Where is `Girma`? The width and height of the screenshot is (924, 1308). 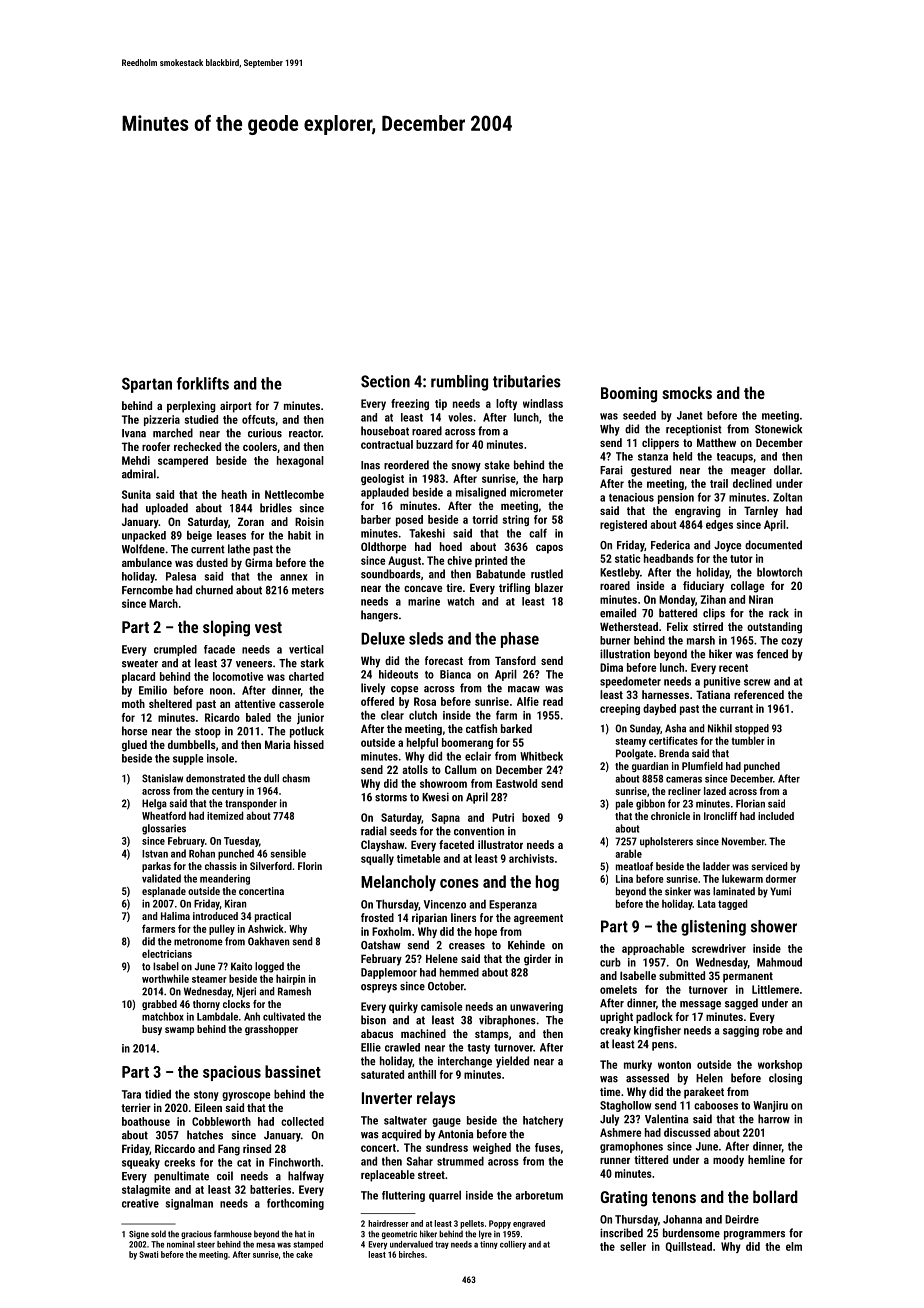
Girma is located at coordinates (259, 562).
